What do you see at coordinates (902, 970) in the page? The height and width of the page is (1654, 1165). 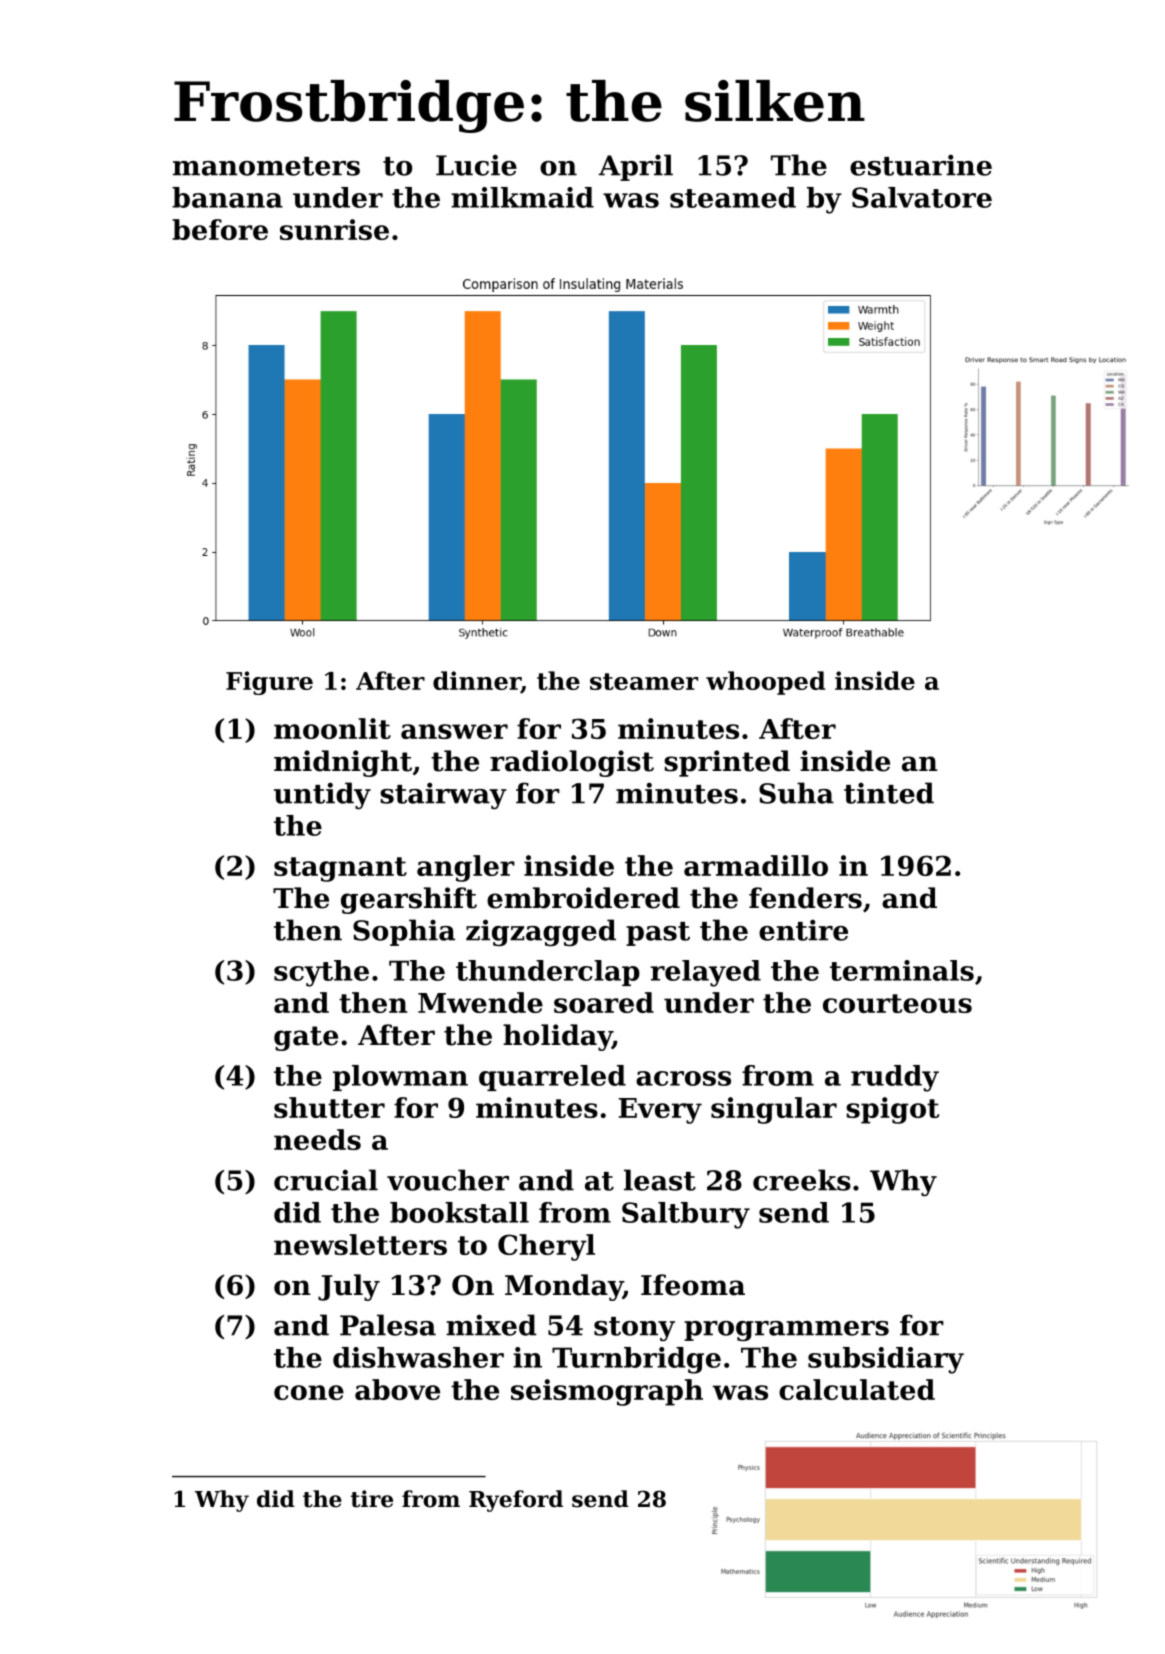 I see `terminals` at bounding box center [902, 970].
